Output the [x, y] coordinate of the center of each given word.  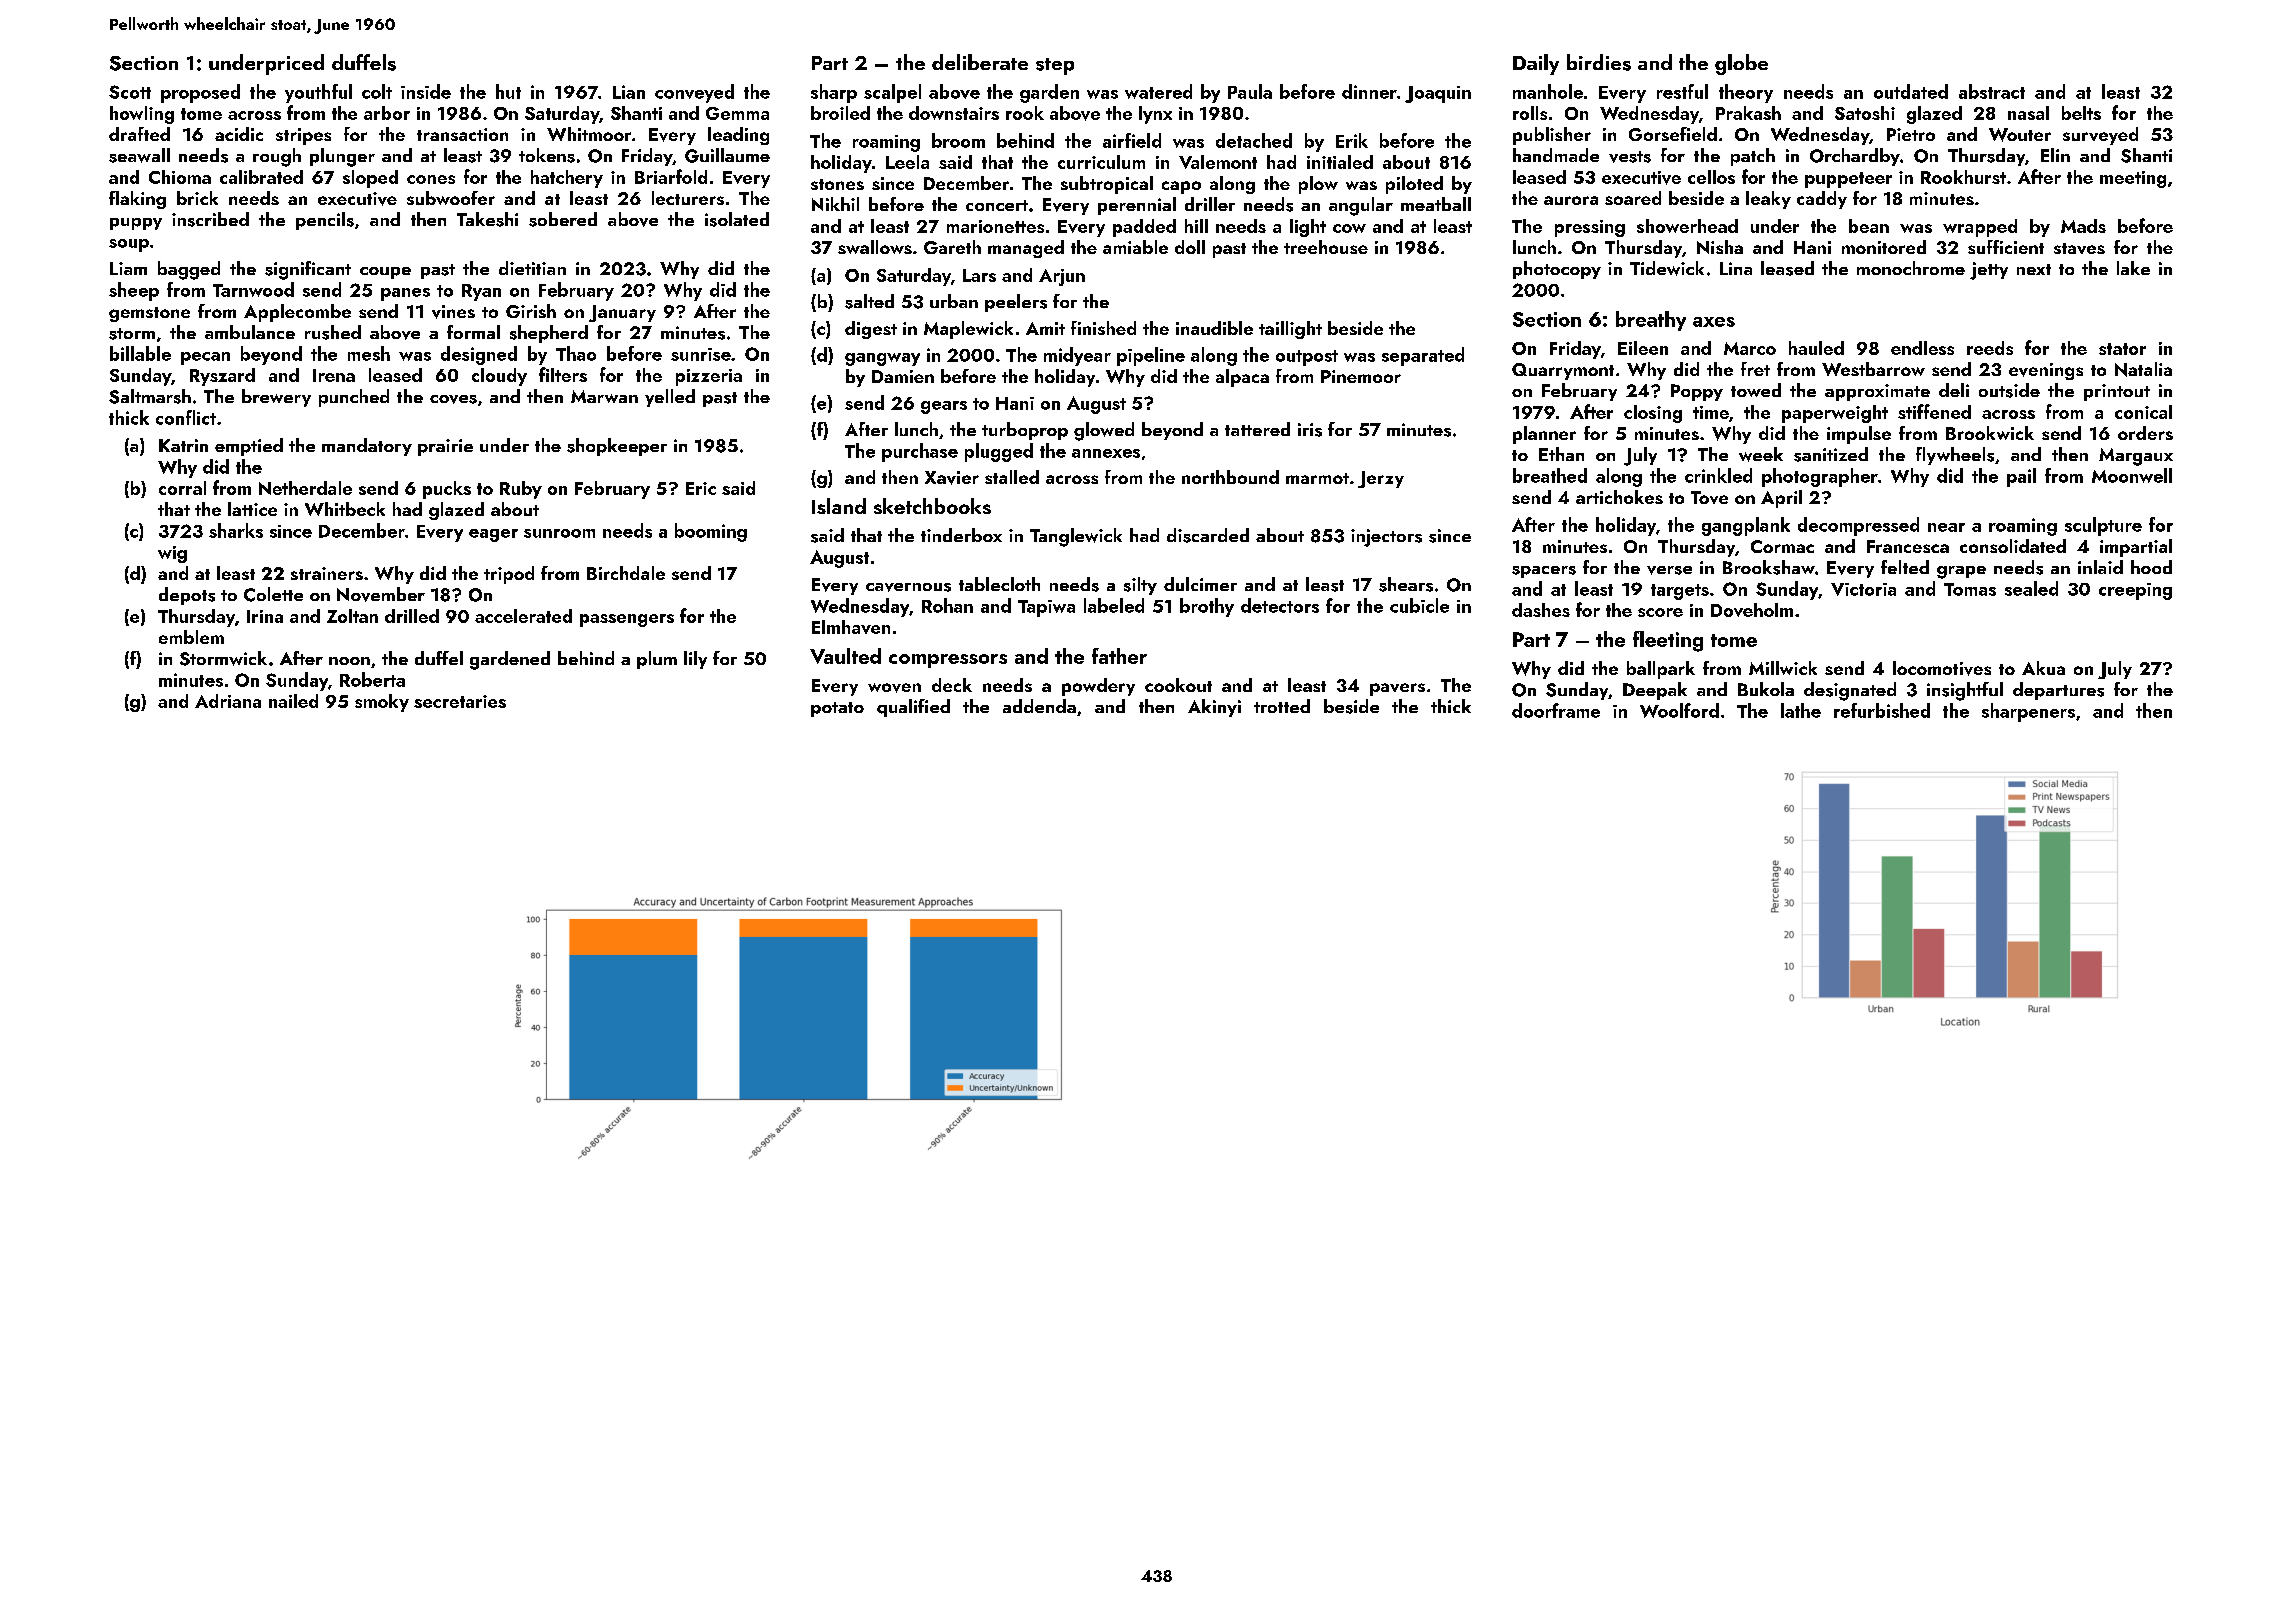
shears [1406, 584]
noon [349, 661]
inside [426, 91]
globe [1741, 64]
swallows [875, 247]
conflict [186, 417]
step [1055, 66]
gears [944, 407]
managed [1026, 249]
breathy [1651, 321]
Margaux [2136, 457]
